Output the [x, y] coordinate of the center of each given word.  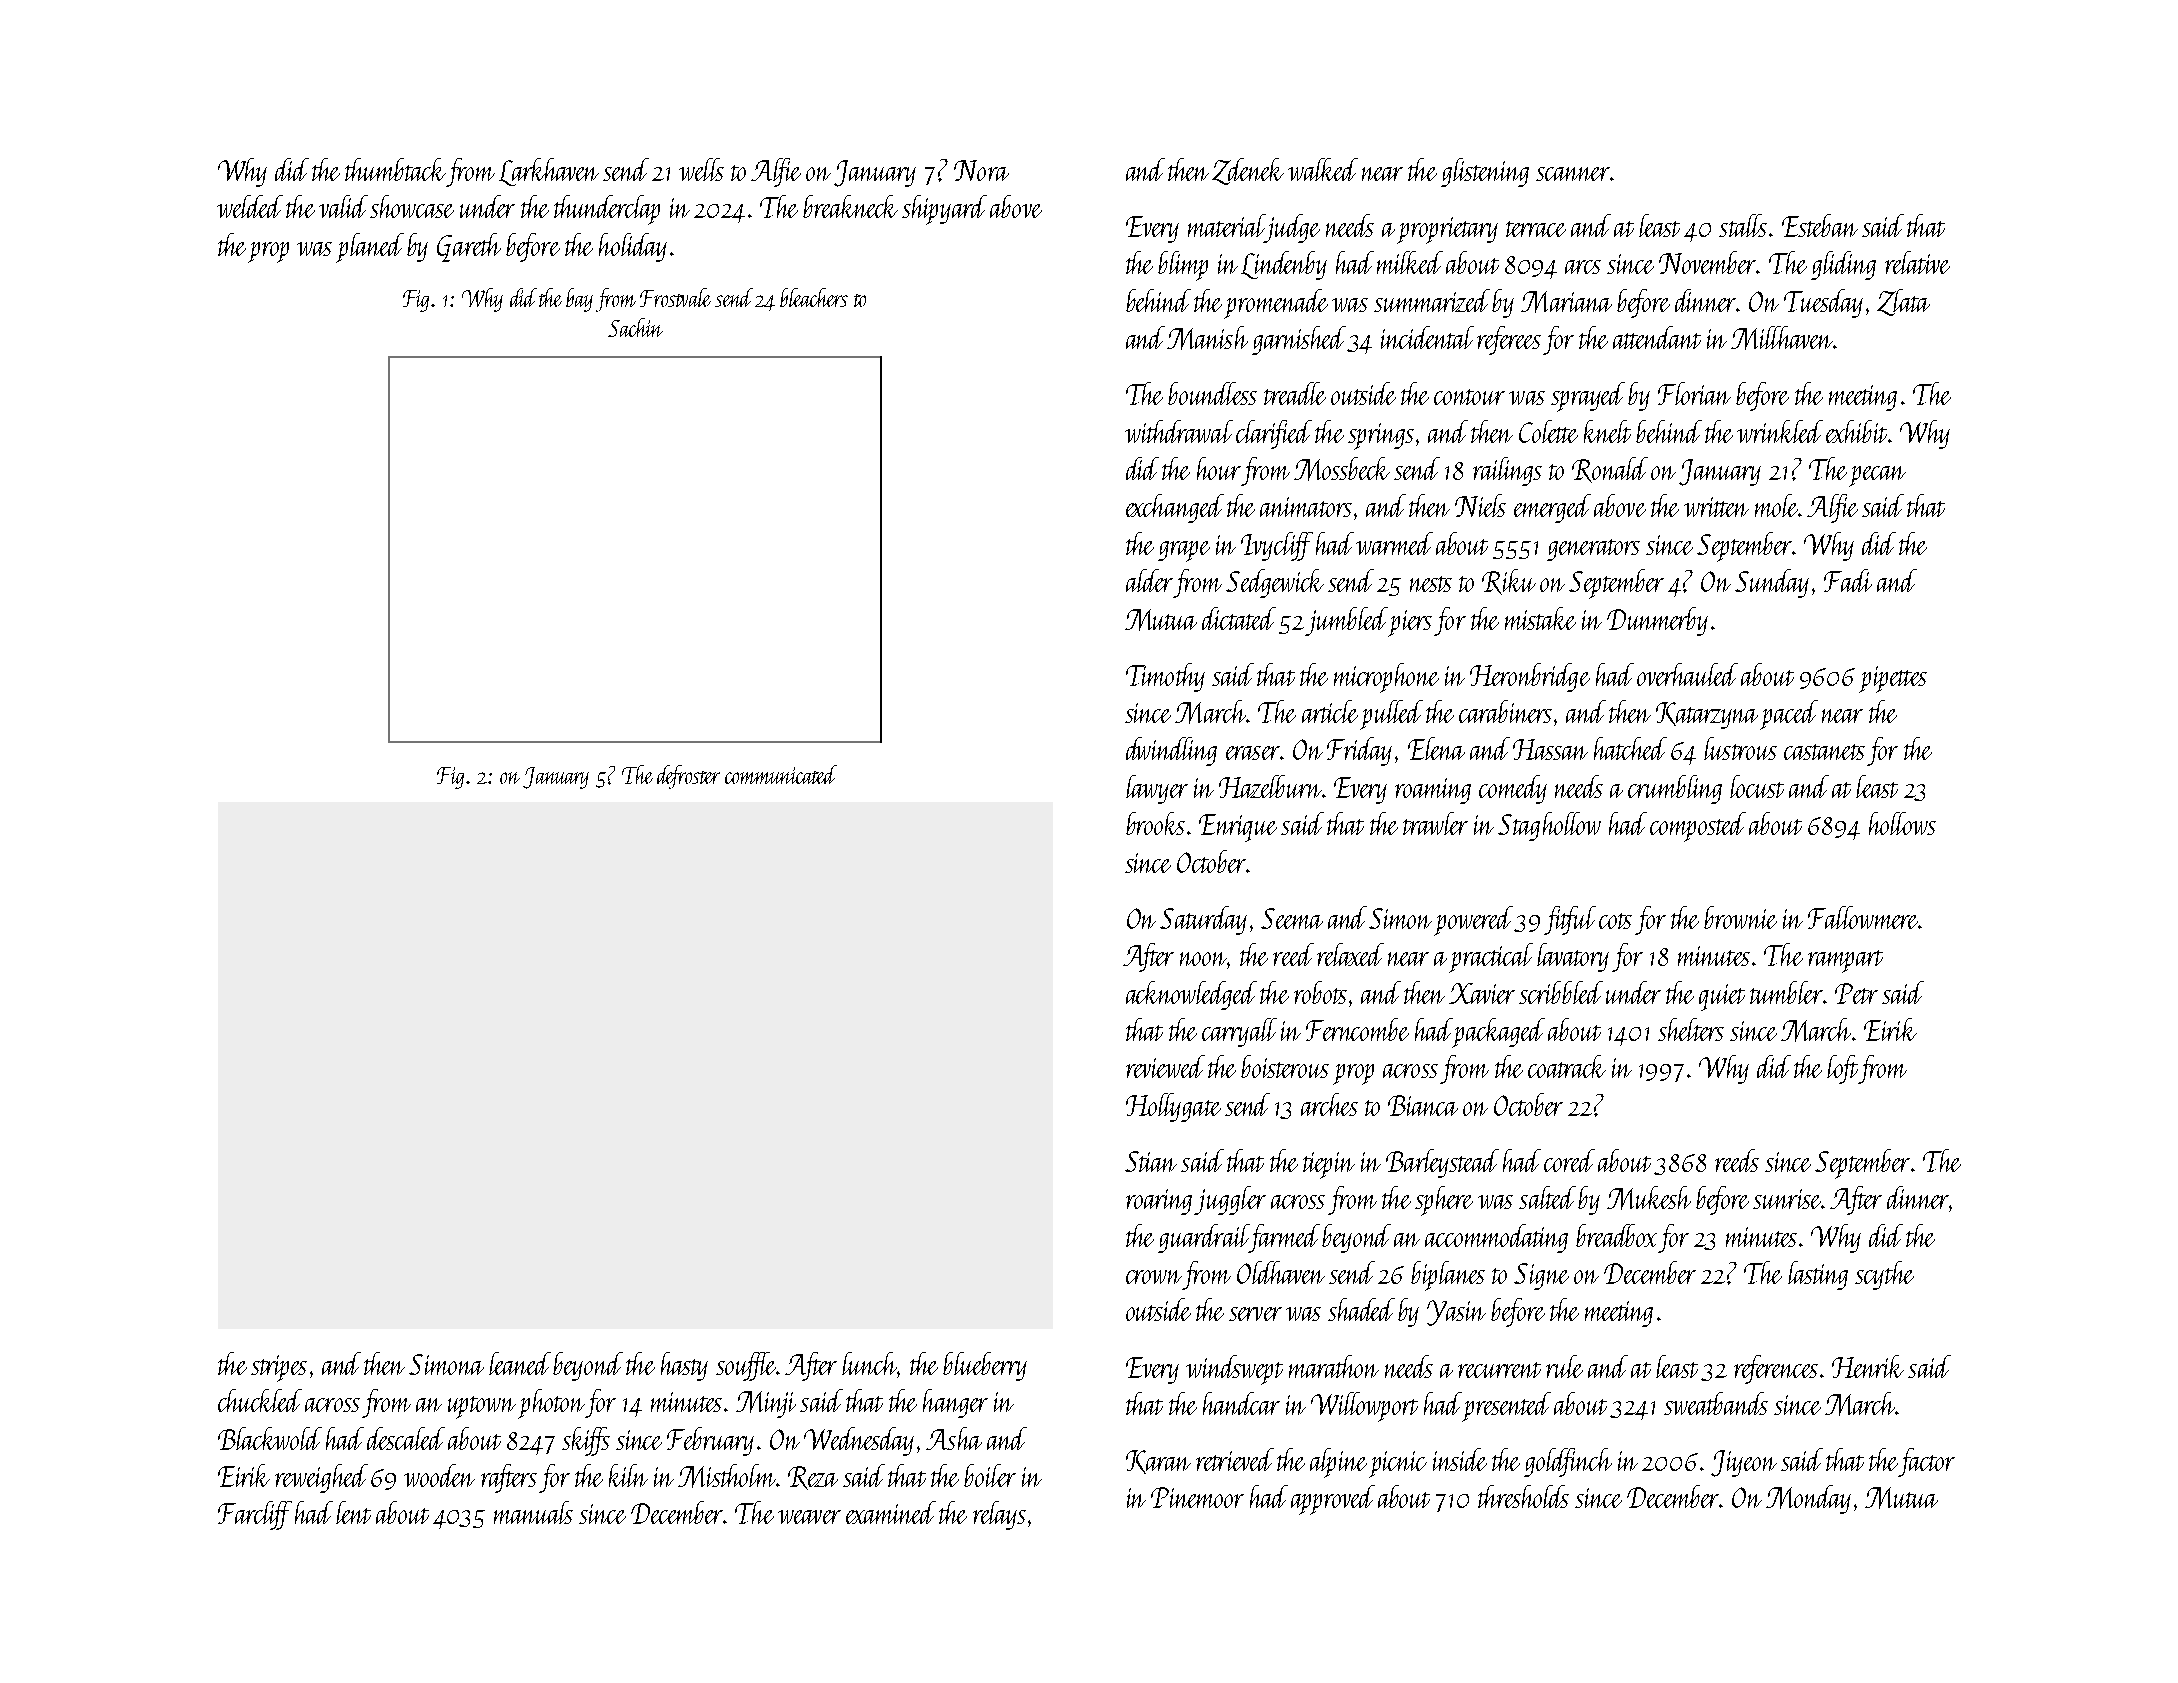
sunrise [1787, 1199]
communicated [781, 774]
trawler [1435, 823]
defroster [688, 777]
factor [1926, 1462]
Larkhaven [549, 172]
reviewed [1165, 1066]
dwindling [1171, 751]
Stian [1151, 1161]
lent [353, 1512]
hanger [955, 1403]
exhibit [1856, 431]
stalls [1743, 225]
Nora [981, 170]
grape [1184, 551]
